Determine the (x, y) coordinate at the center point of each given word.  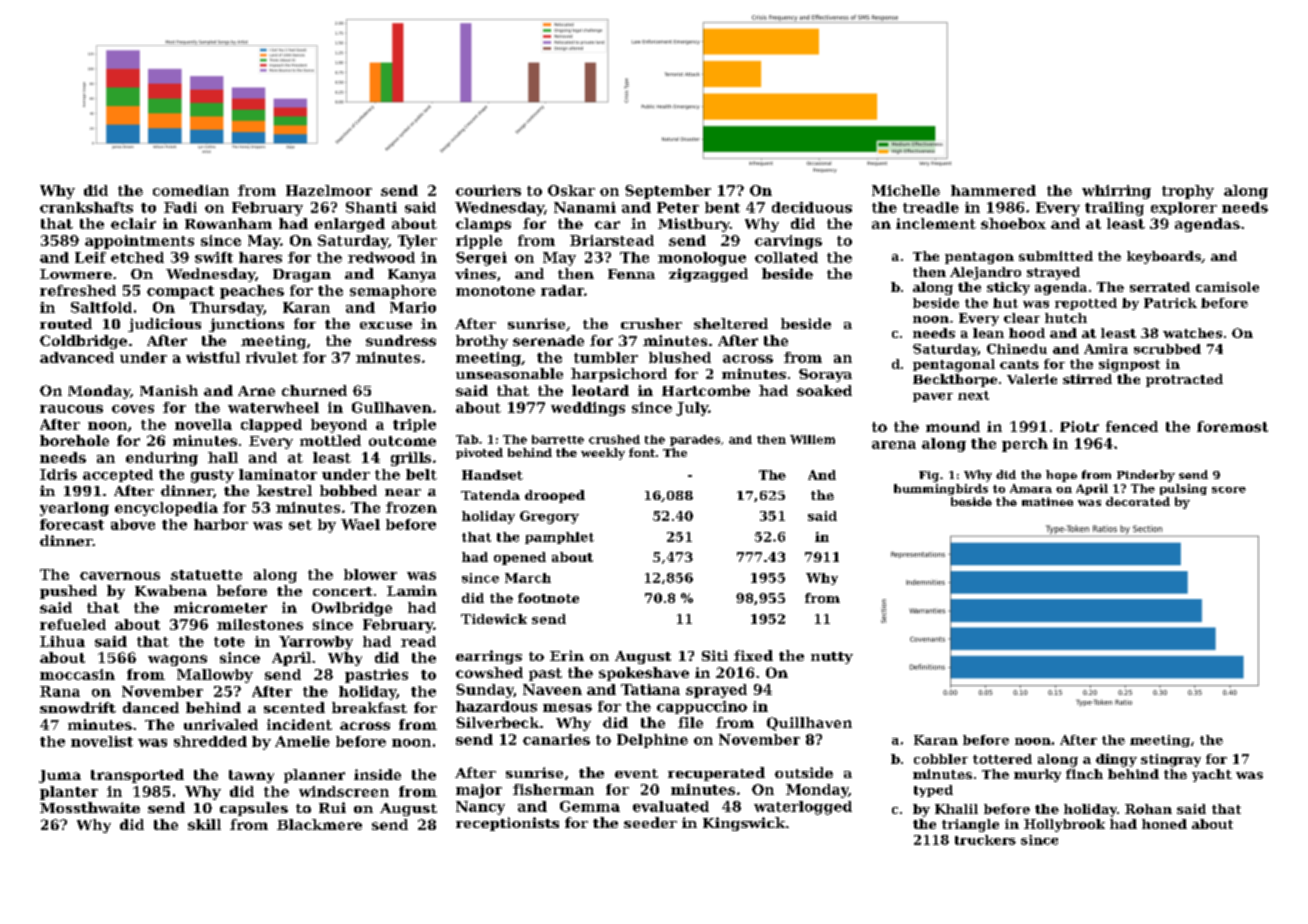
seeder (650, 822)
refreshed (78, 290)
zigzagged (708, 275)
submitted (1056, 256)
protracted (1184, 380)
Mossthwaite (90, 807)
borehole (74, 440)
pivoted (479, 453)
